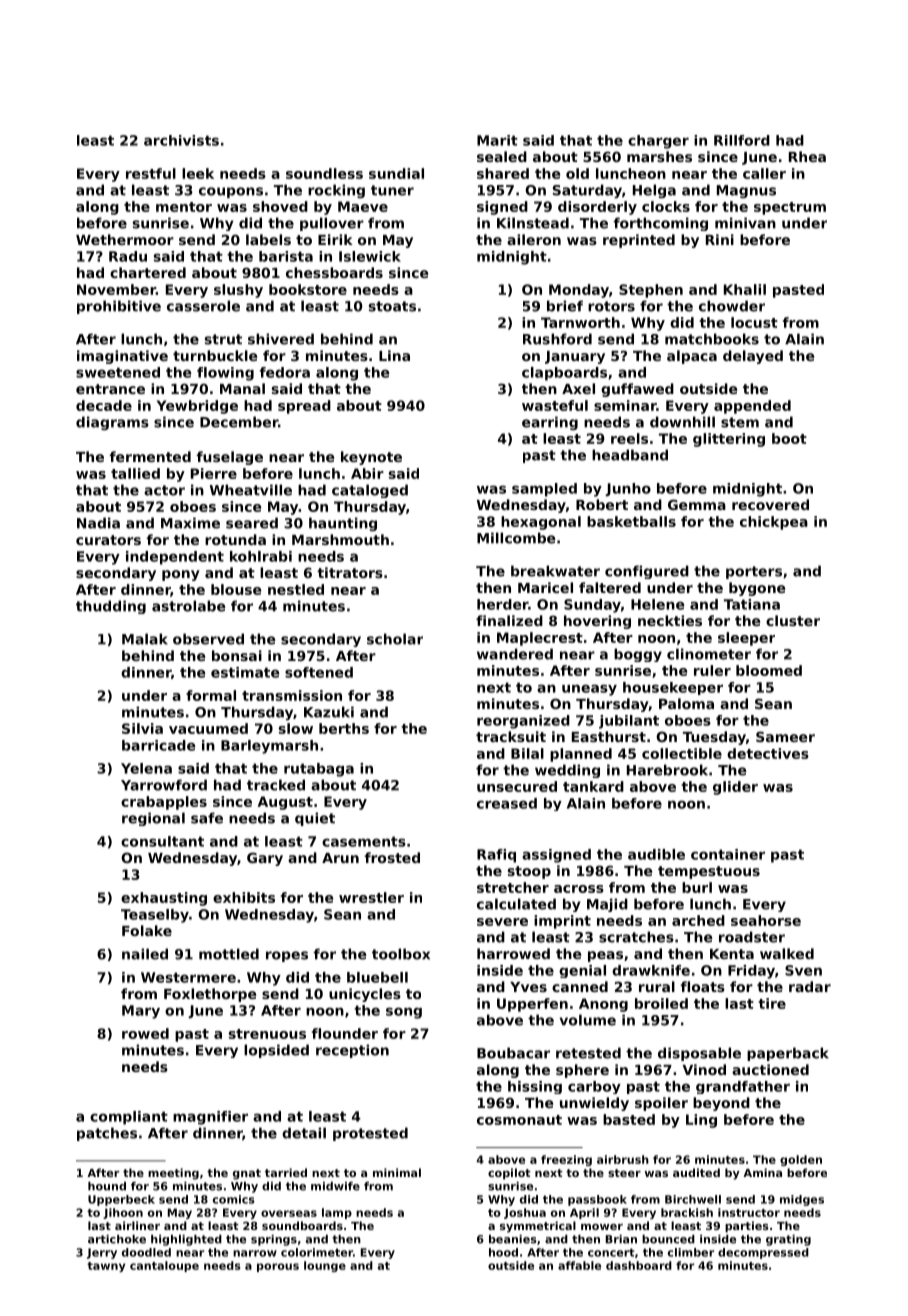 The width and height of the image is (908, 1316). I want to click on cataloged, so click(370, 491).
